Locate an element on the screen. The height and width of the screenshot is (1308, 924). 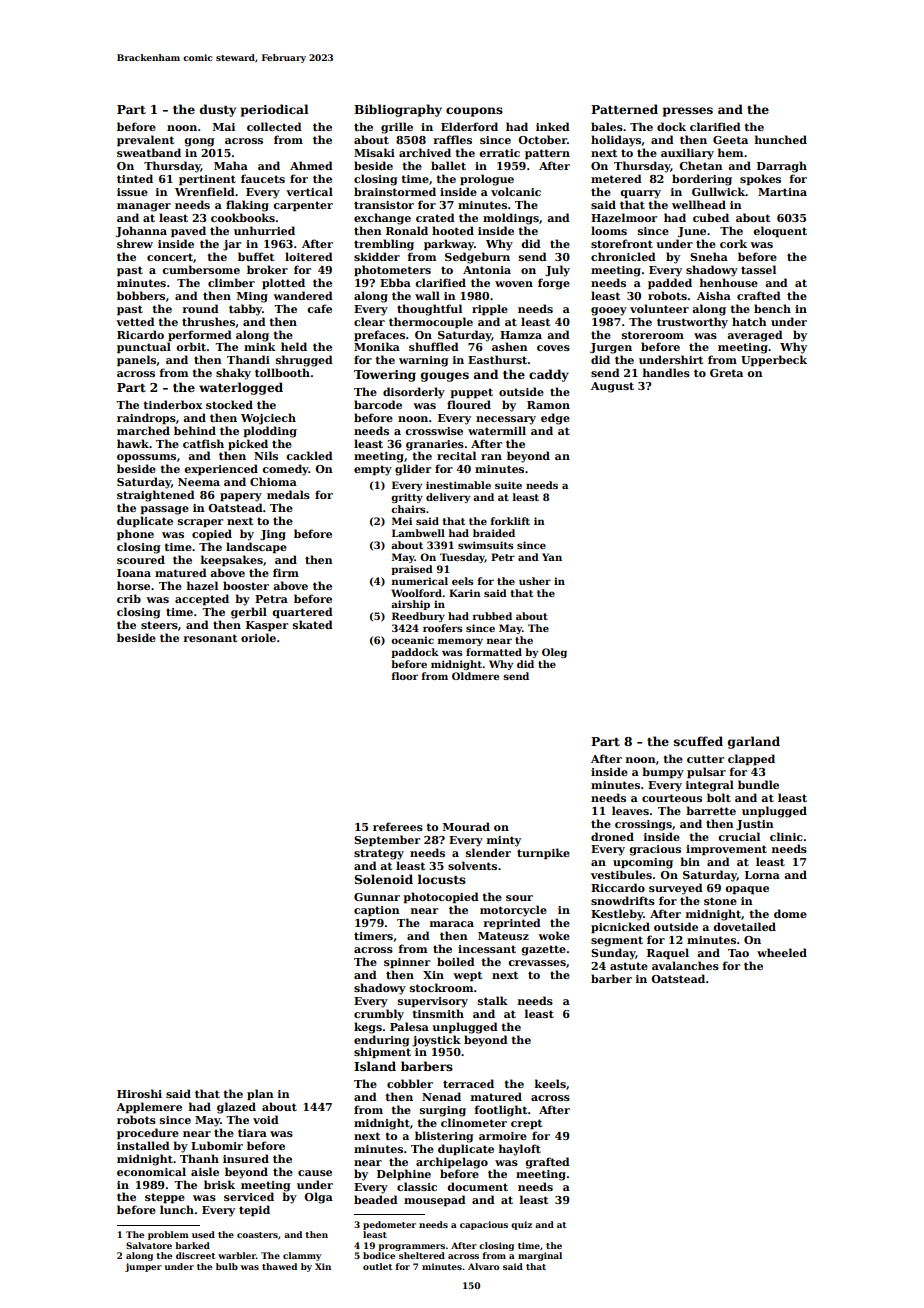
referees is located at coordinates (398, 826).
